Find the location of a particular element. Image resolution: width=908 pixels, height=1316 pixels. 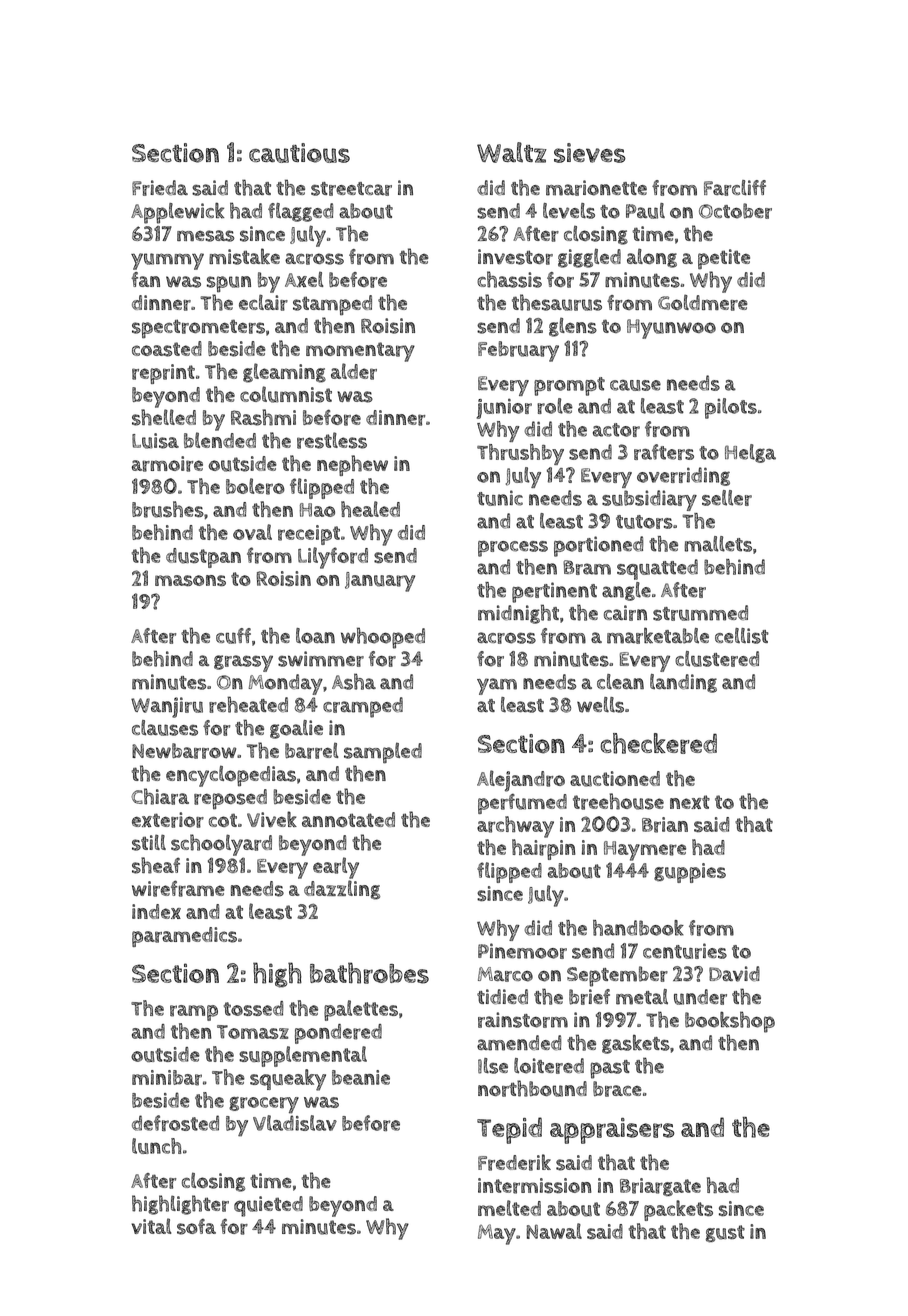

David is located at coordinates (734, 974).
